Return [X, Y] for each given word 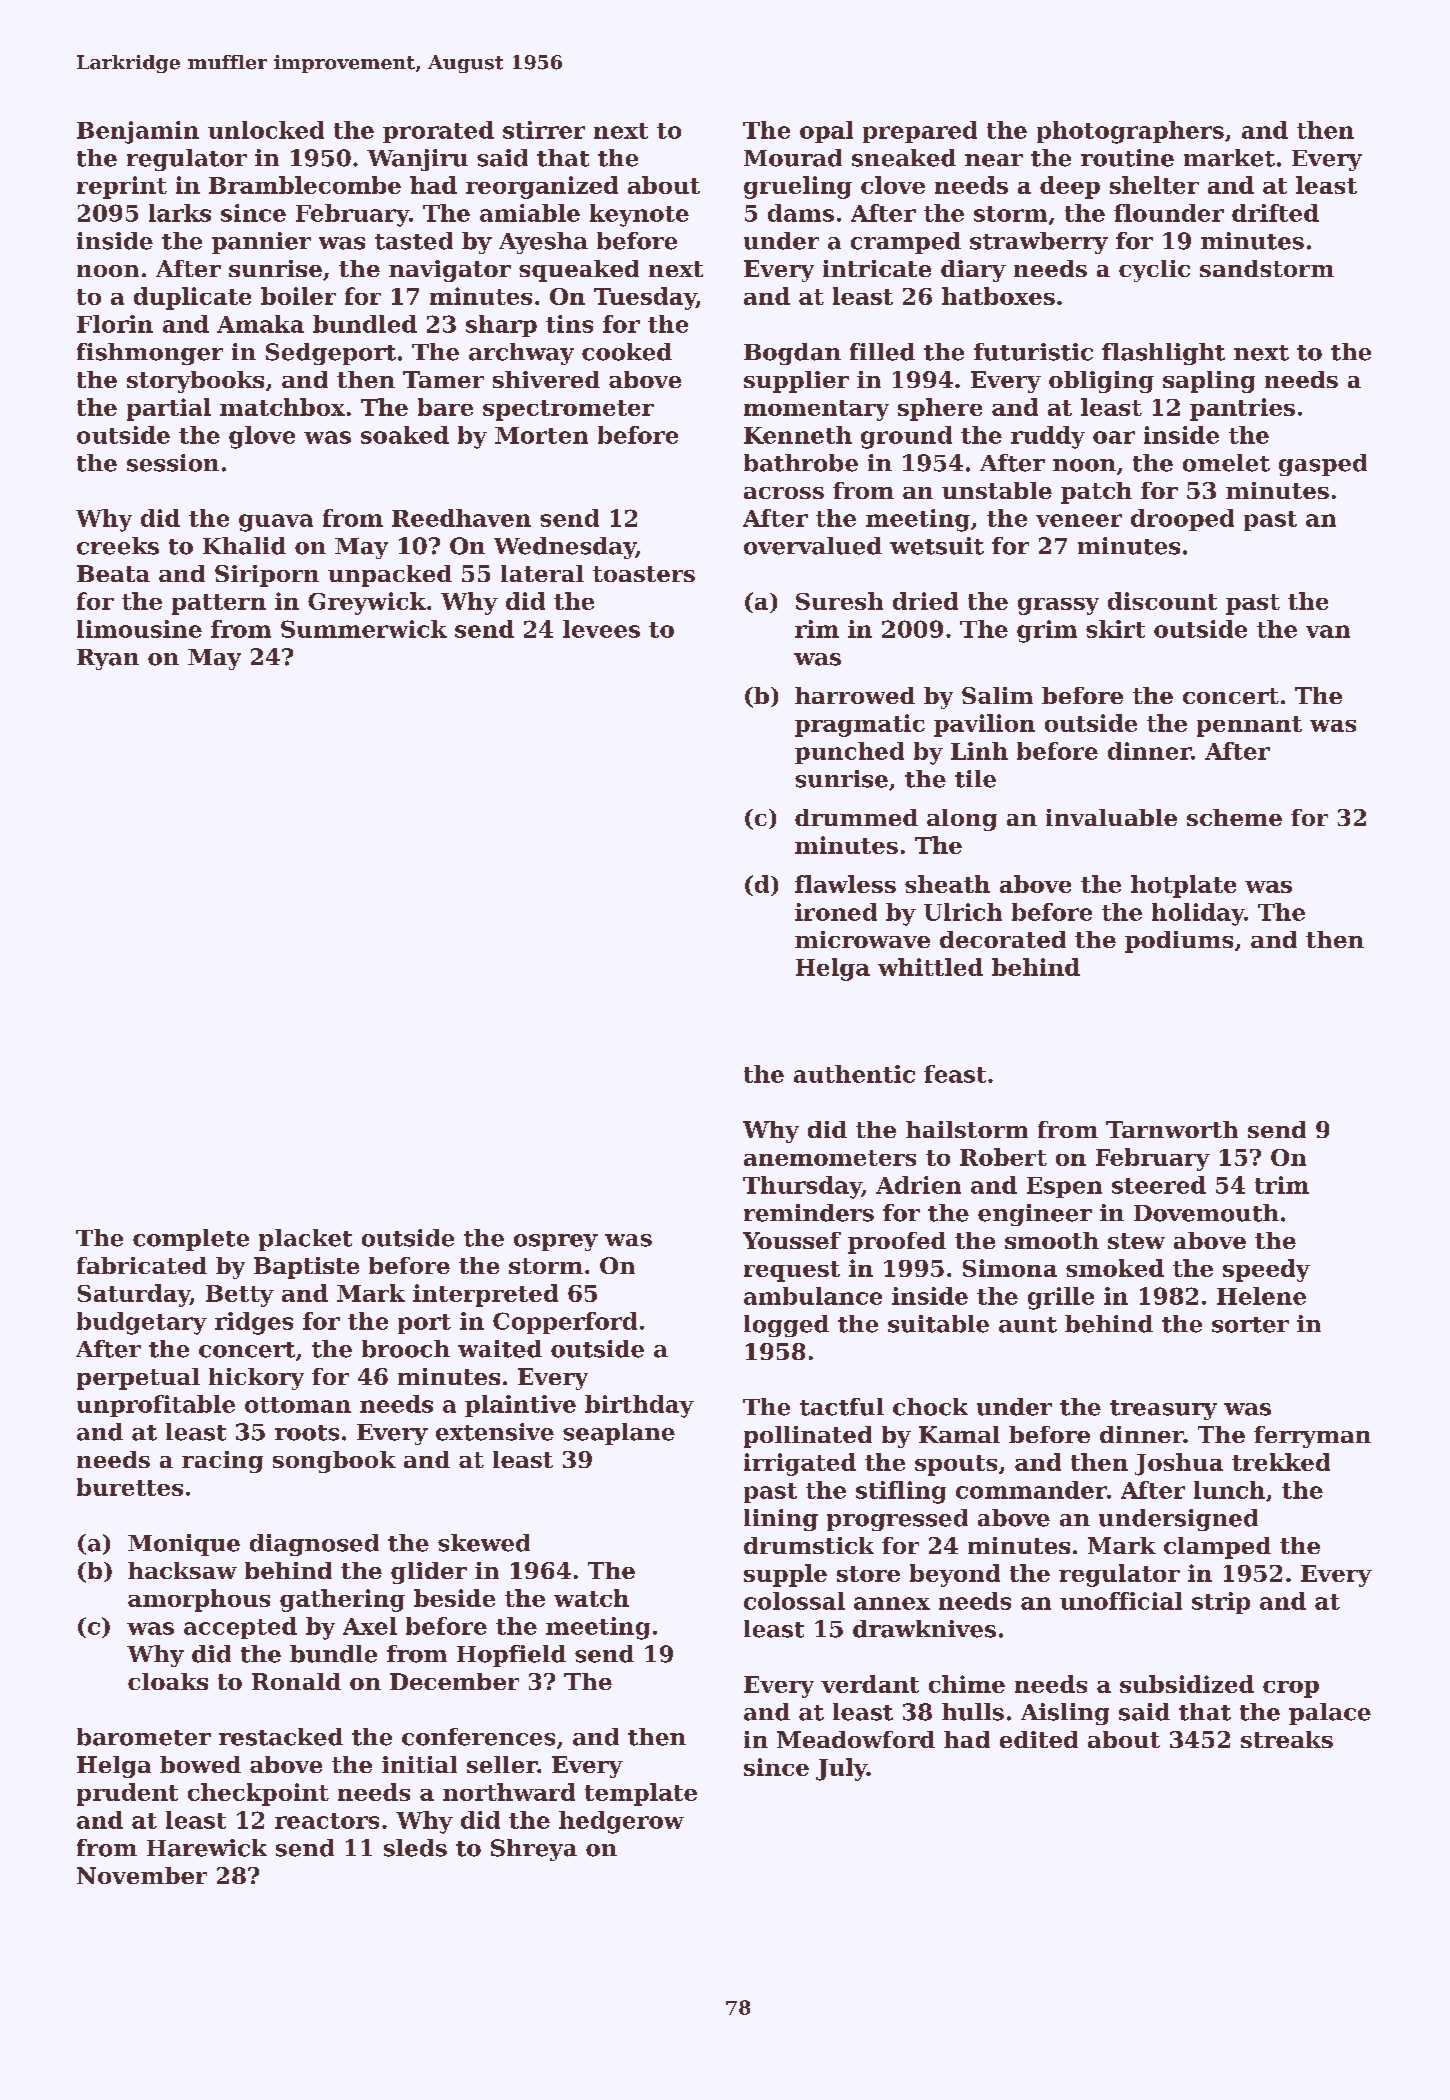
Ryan [108, 659]
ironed [836, 912]
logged [786, 1326]
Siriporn [267, 576]
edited [1039, 1739]
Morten [541, 435]
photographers [1130, 132]
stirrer [544, 130]
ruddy [1048, 437]
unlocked [266, 130]
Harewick [207, 1848]
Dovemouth [1206, 1213]
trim [1282, 1185]
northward [509, 1792]
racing [222, 1462]
